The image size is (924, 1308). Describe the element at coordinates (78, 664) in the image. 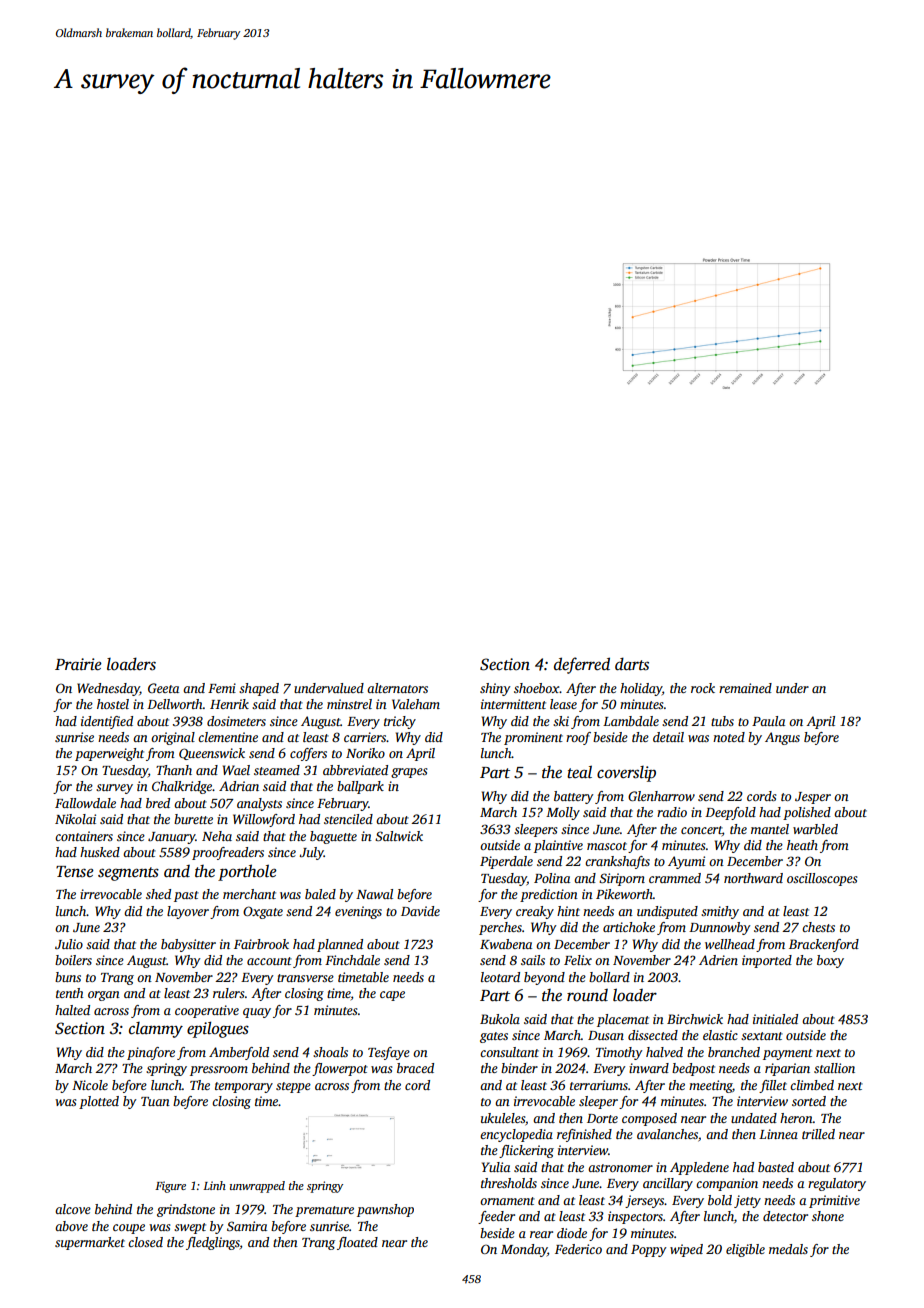

I see `Prairie` at that location.
